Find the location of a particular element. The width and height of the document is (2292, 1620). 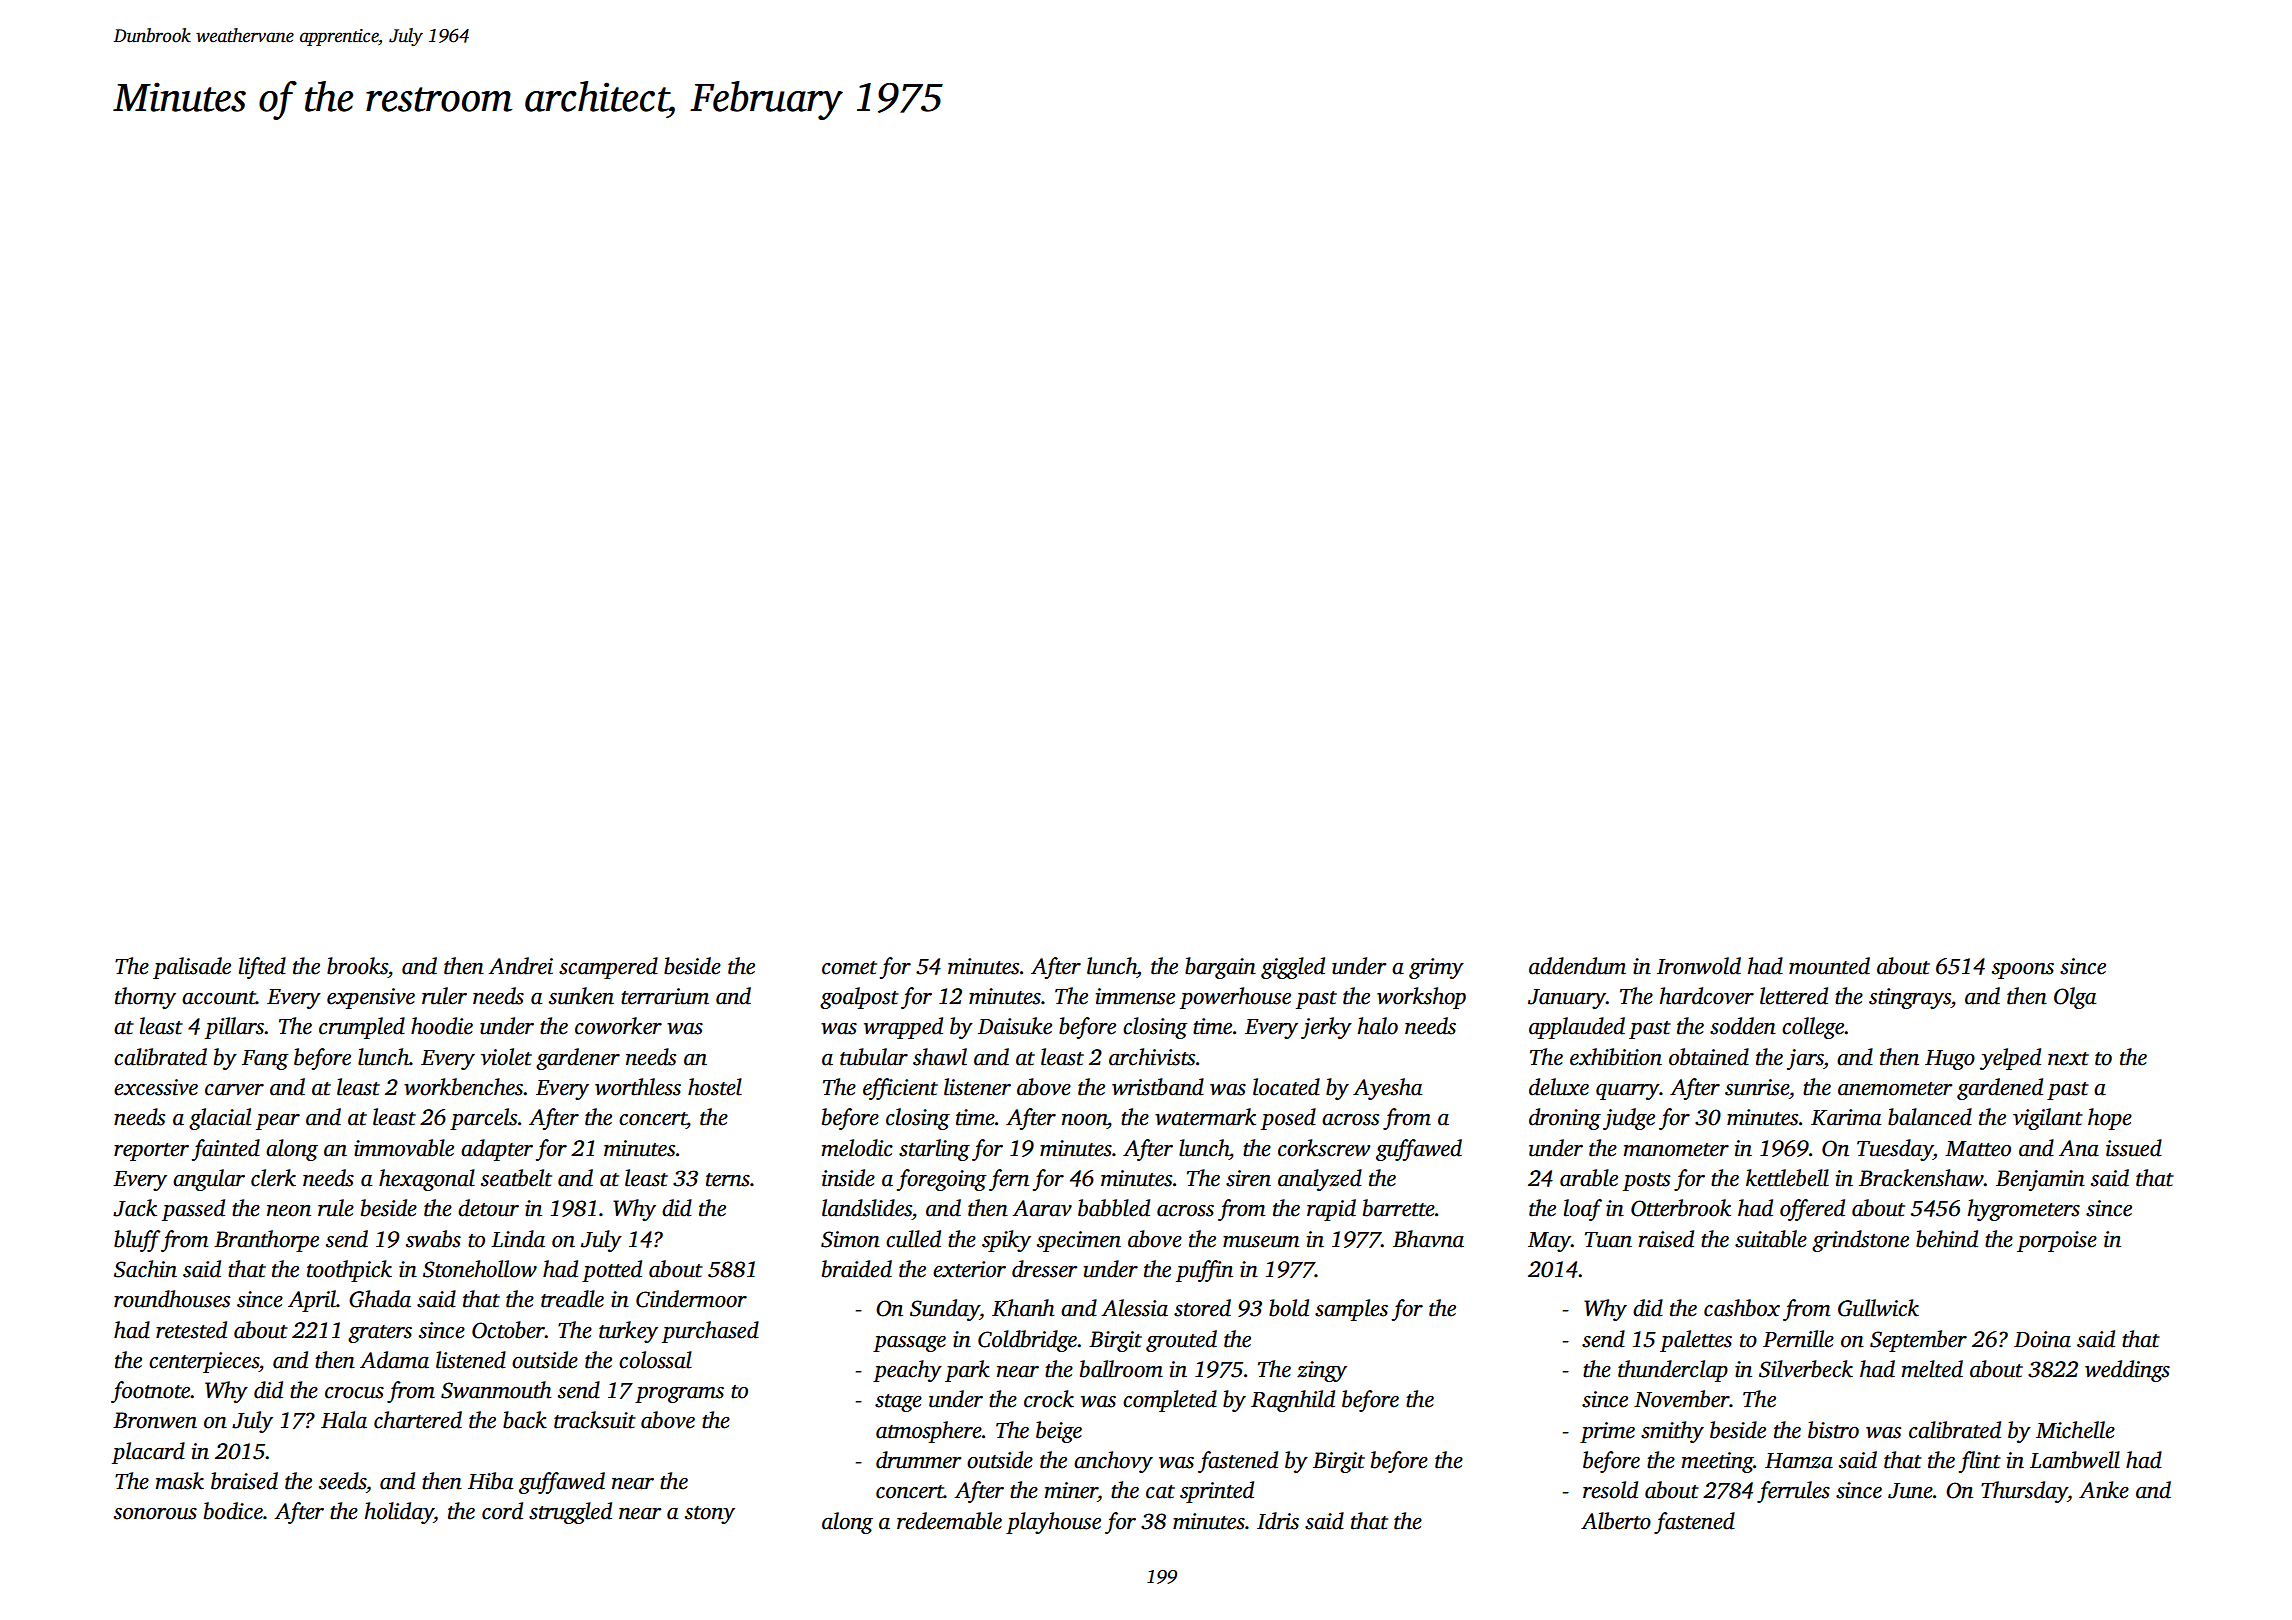

holiday is located at coordinates (399, 1513).
